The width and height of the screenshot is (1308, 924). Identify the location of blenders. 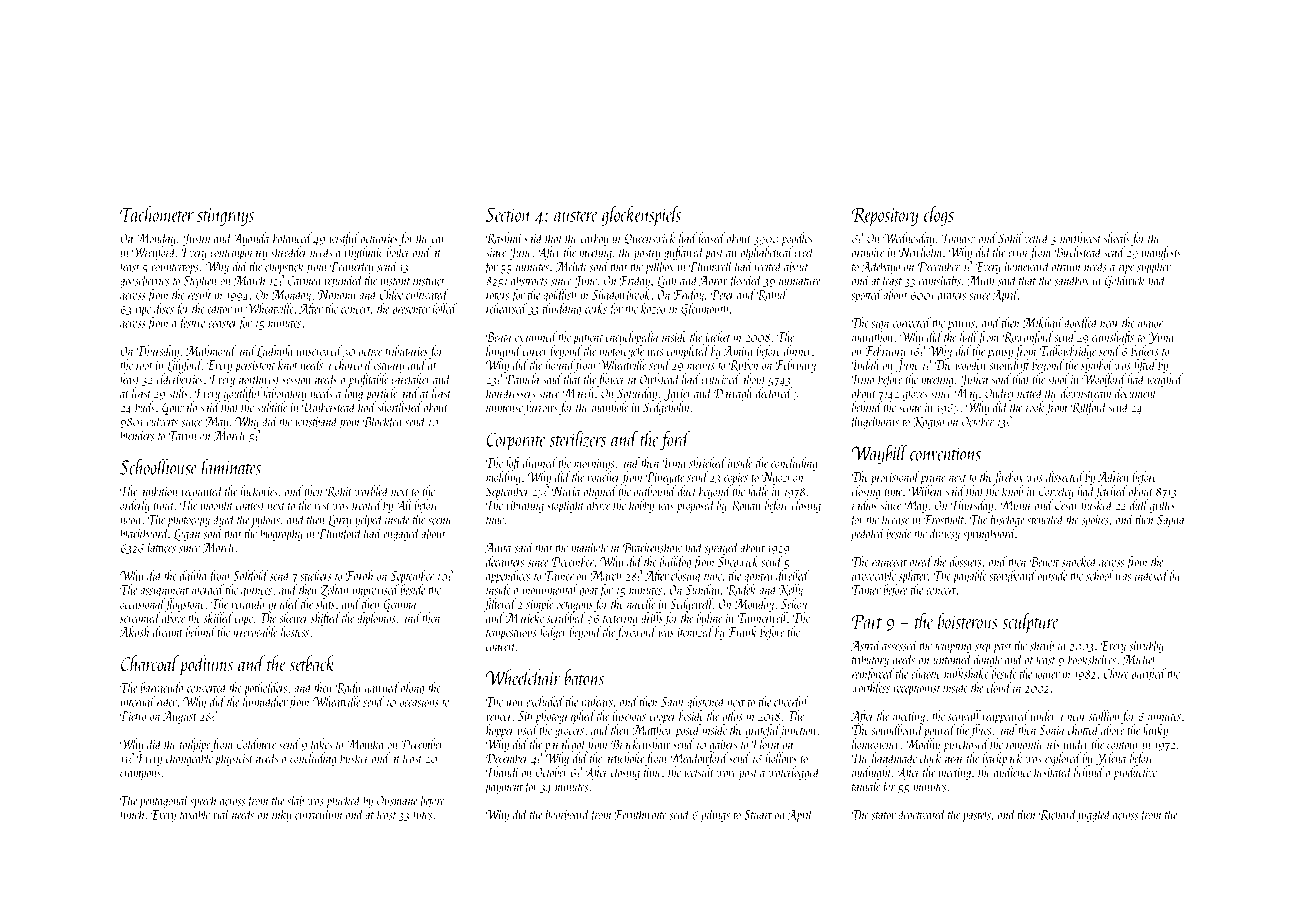
(137, 435).
